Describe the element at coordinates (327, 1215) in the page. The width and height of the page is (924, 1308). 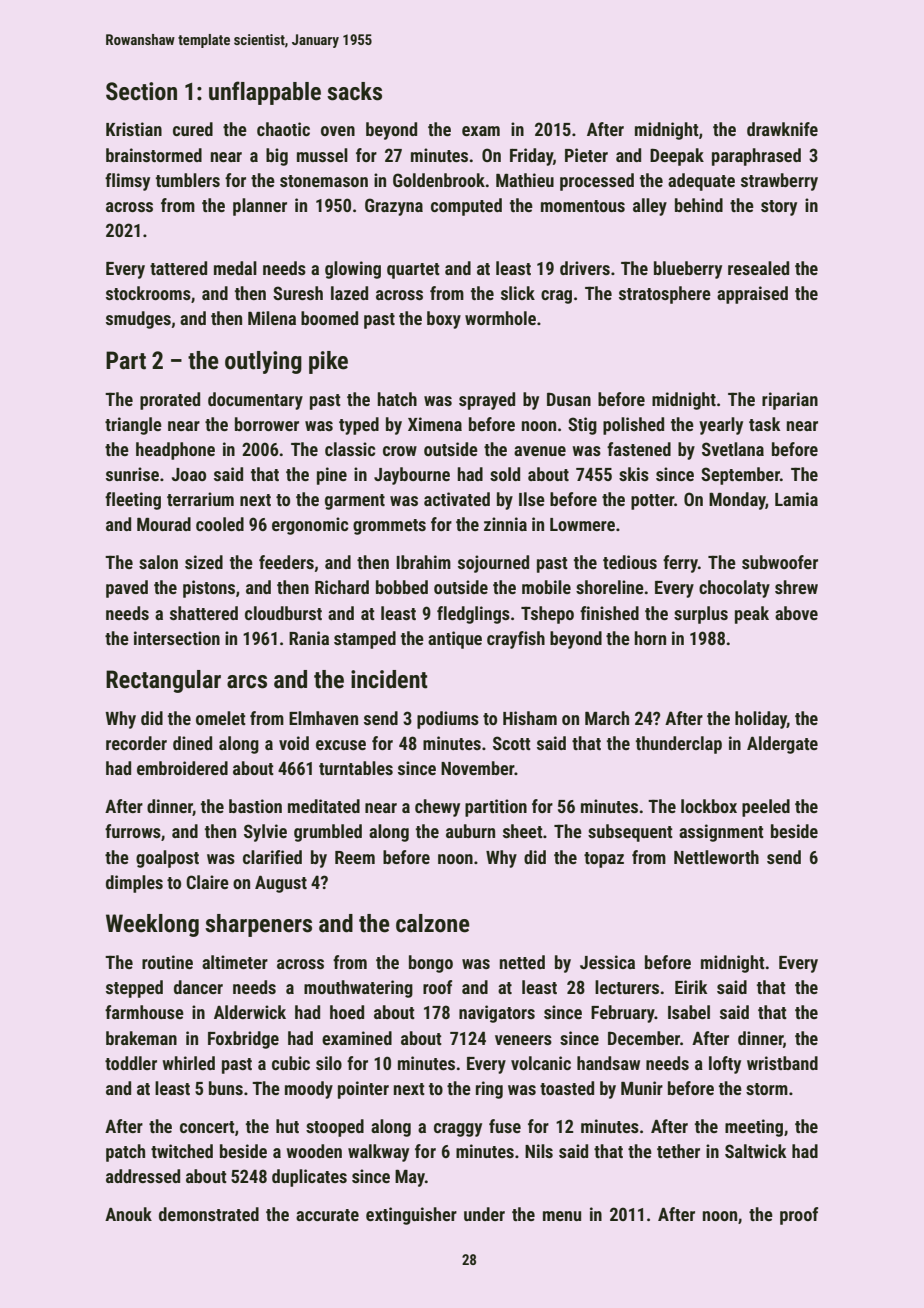
I see `accurate` at that location.
